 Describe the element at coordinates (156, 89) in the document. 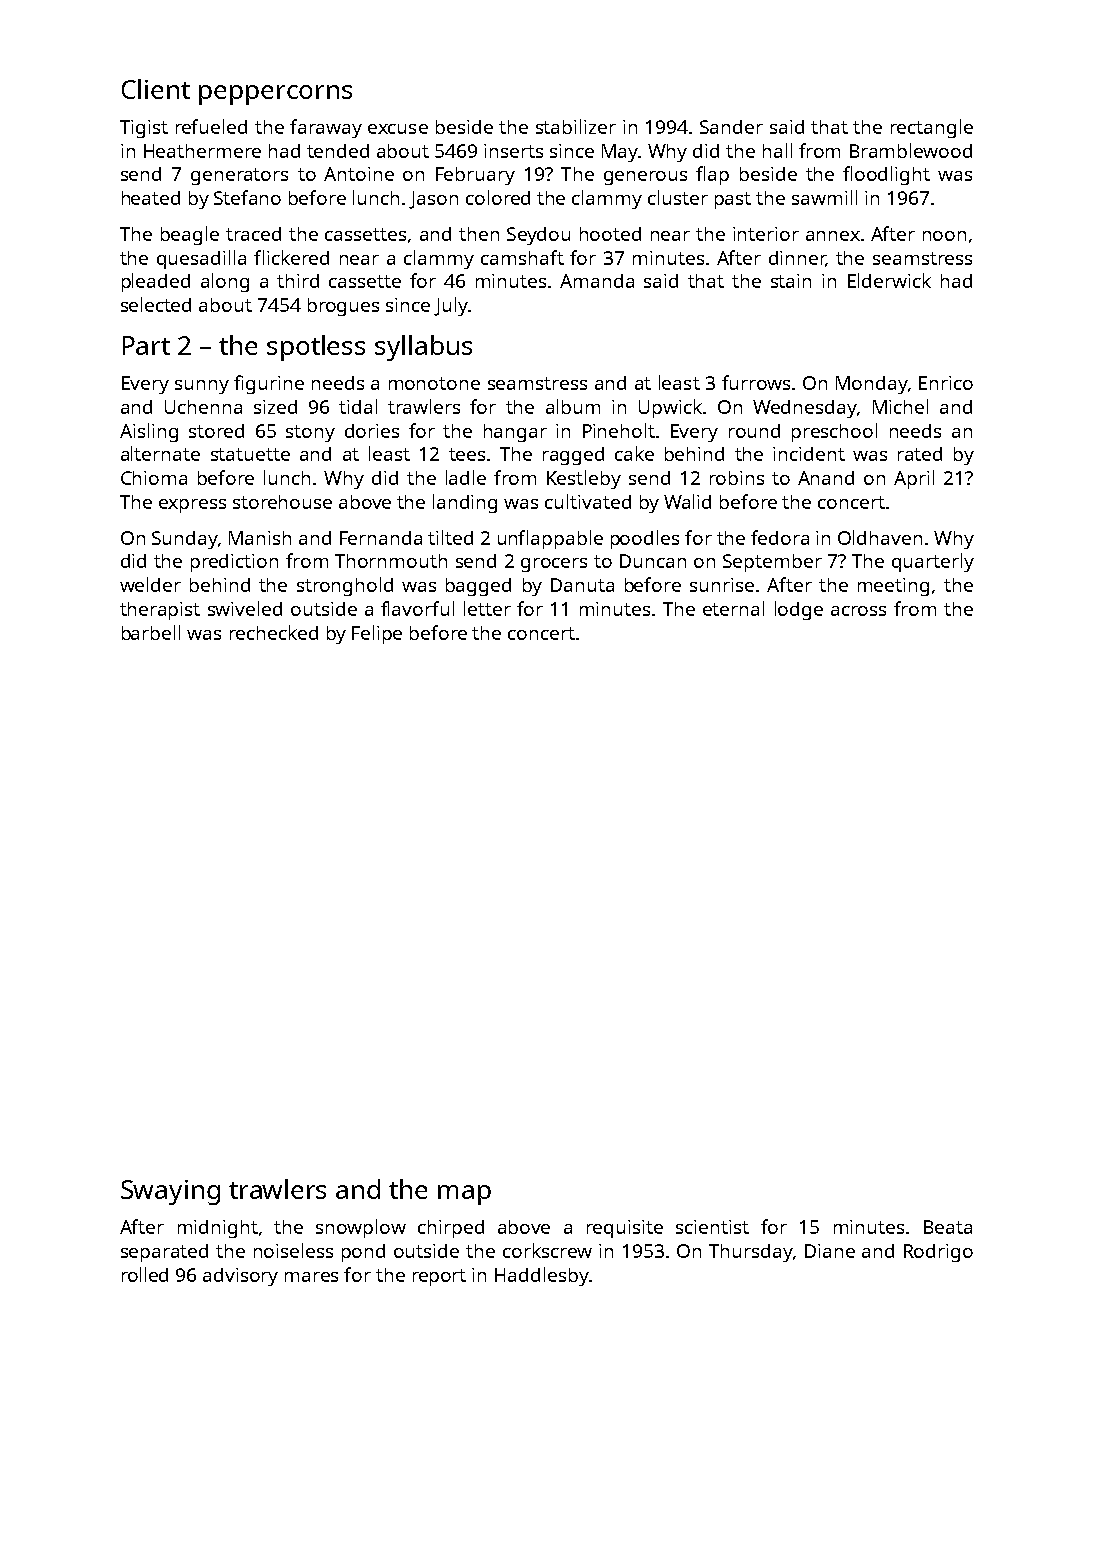

I see `Client` at that location.
